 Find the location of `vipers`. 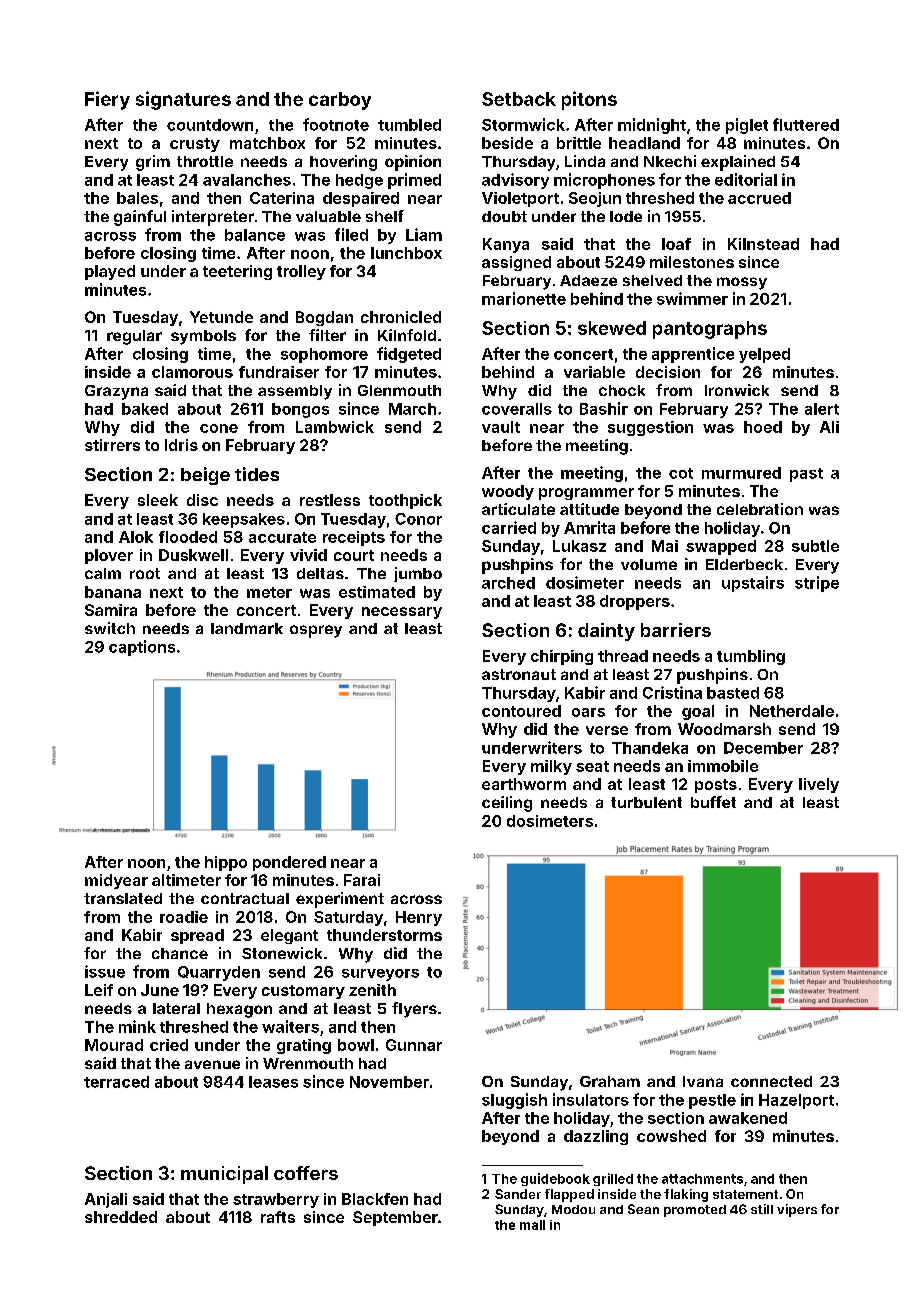

vipers is located at coordinates (797, 1210).
